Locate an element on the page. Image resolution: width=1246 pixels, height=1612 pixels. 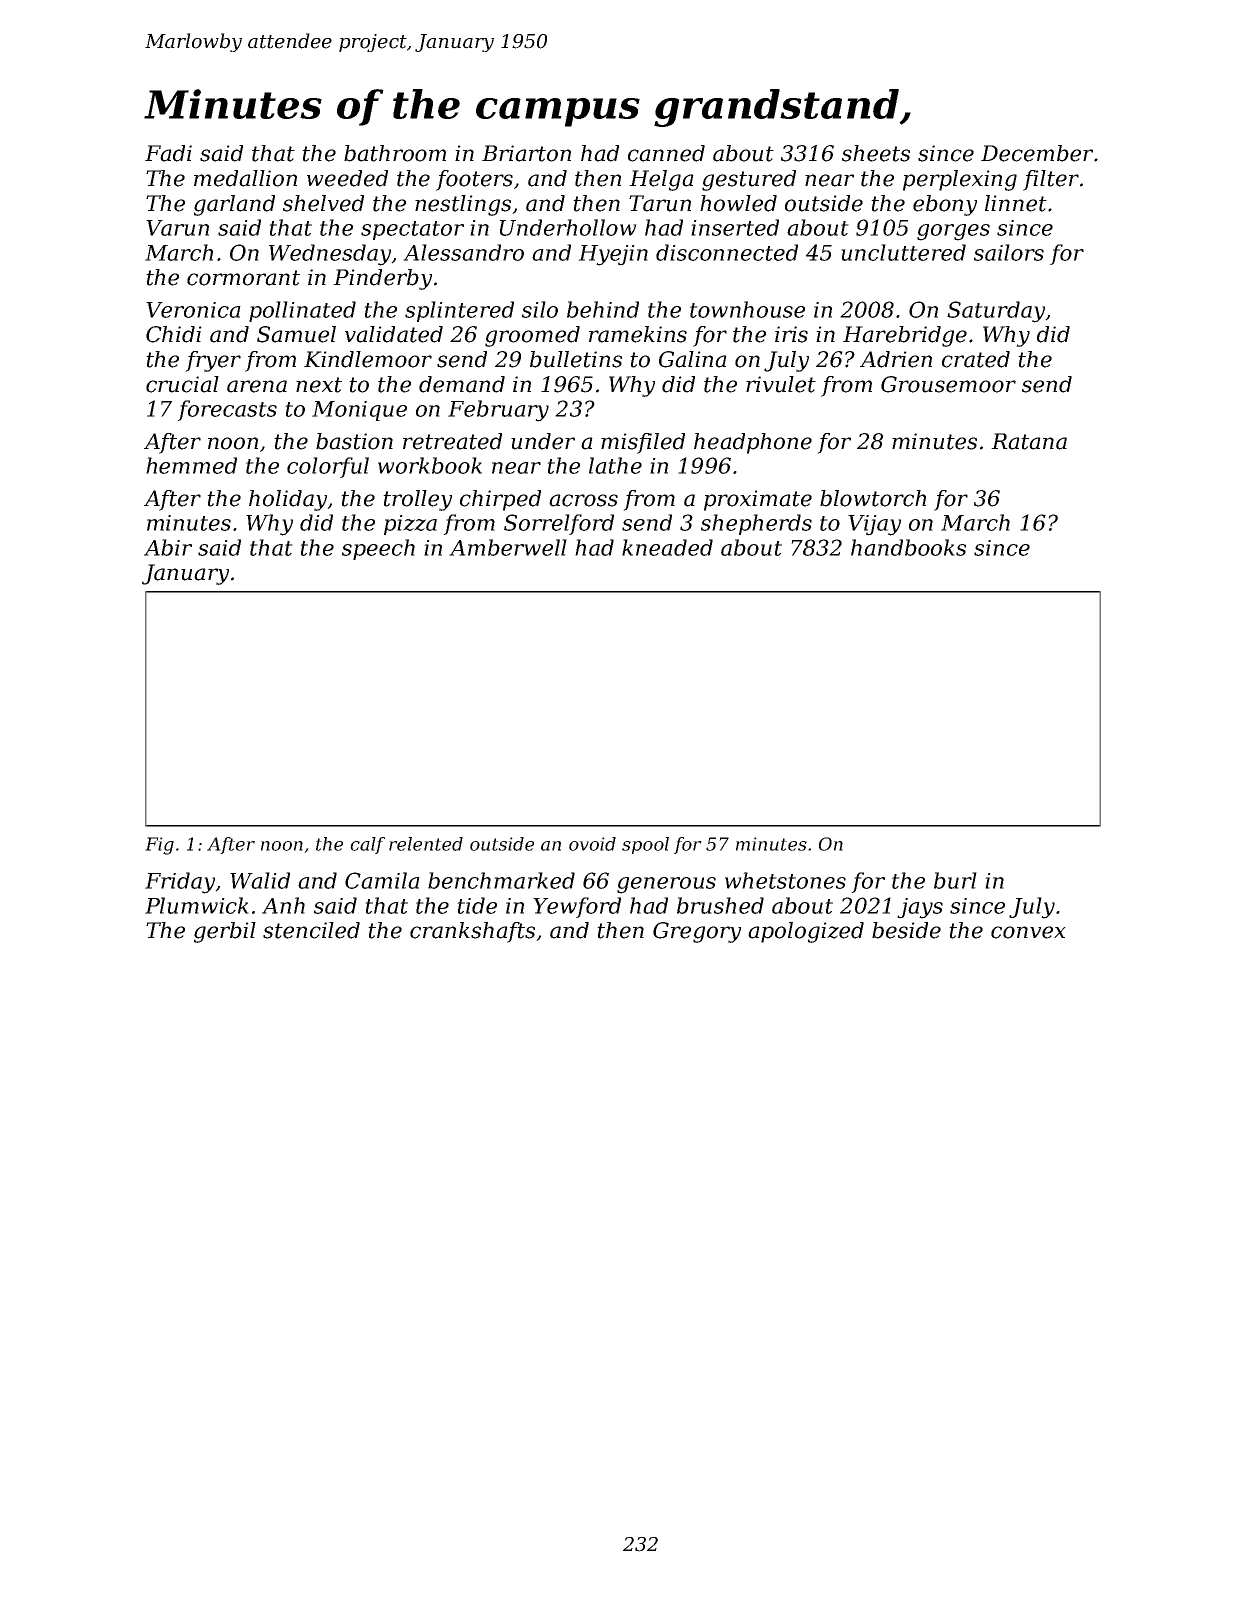
burl is located at coordinates (955, 880).
